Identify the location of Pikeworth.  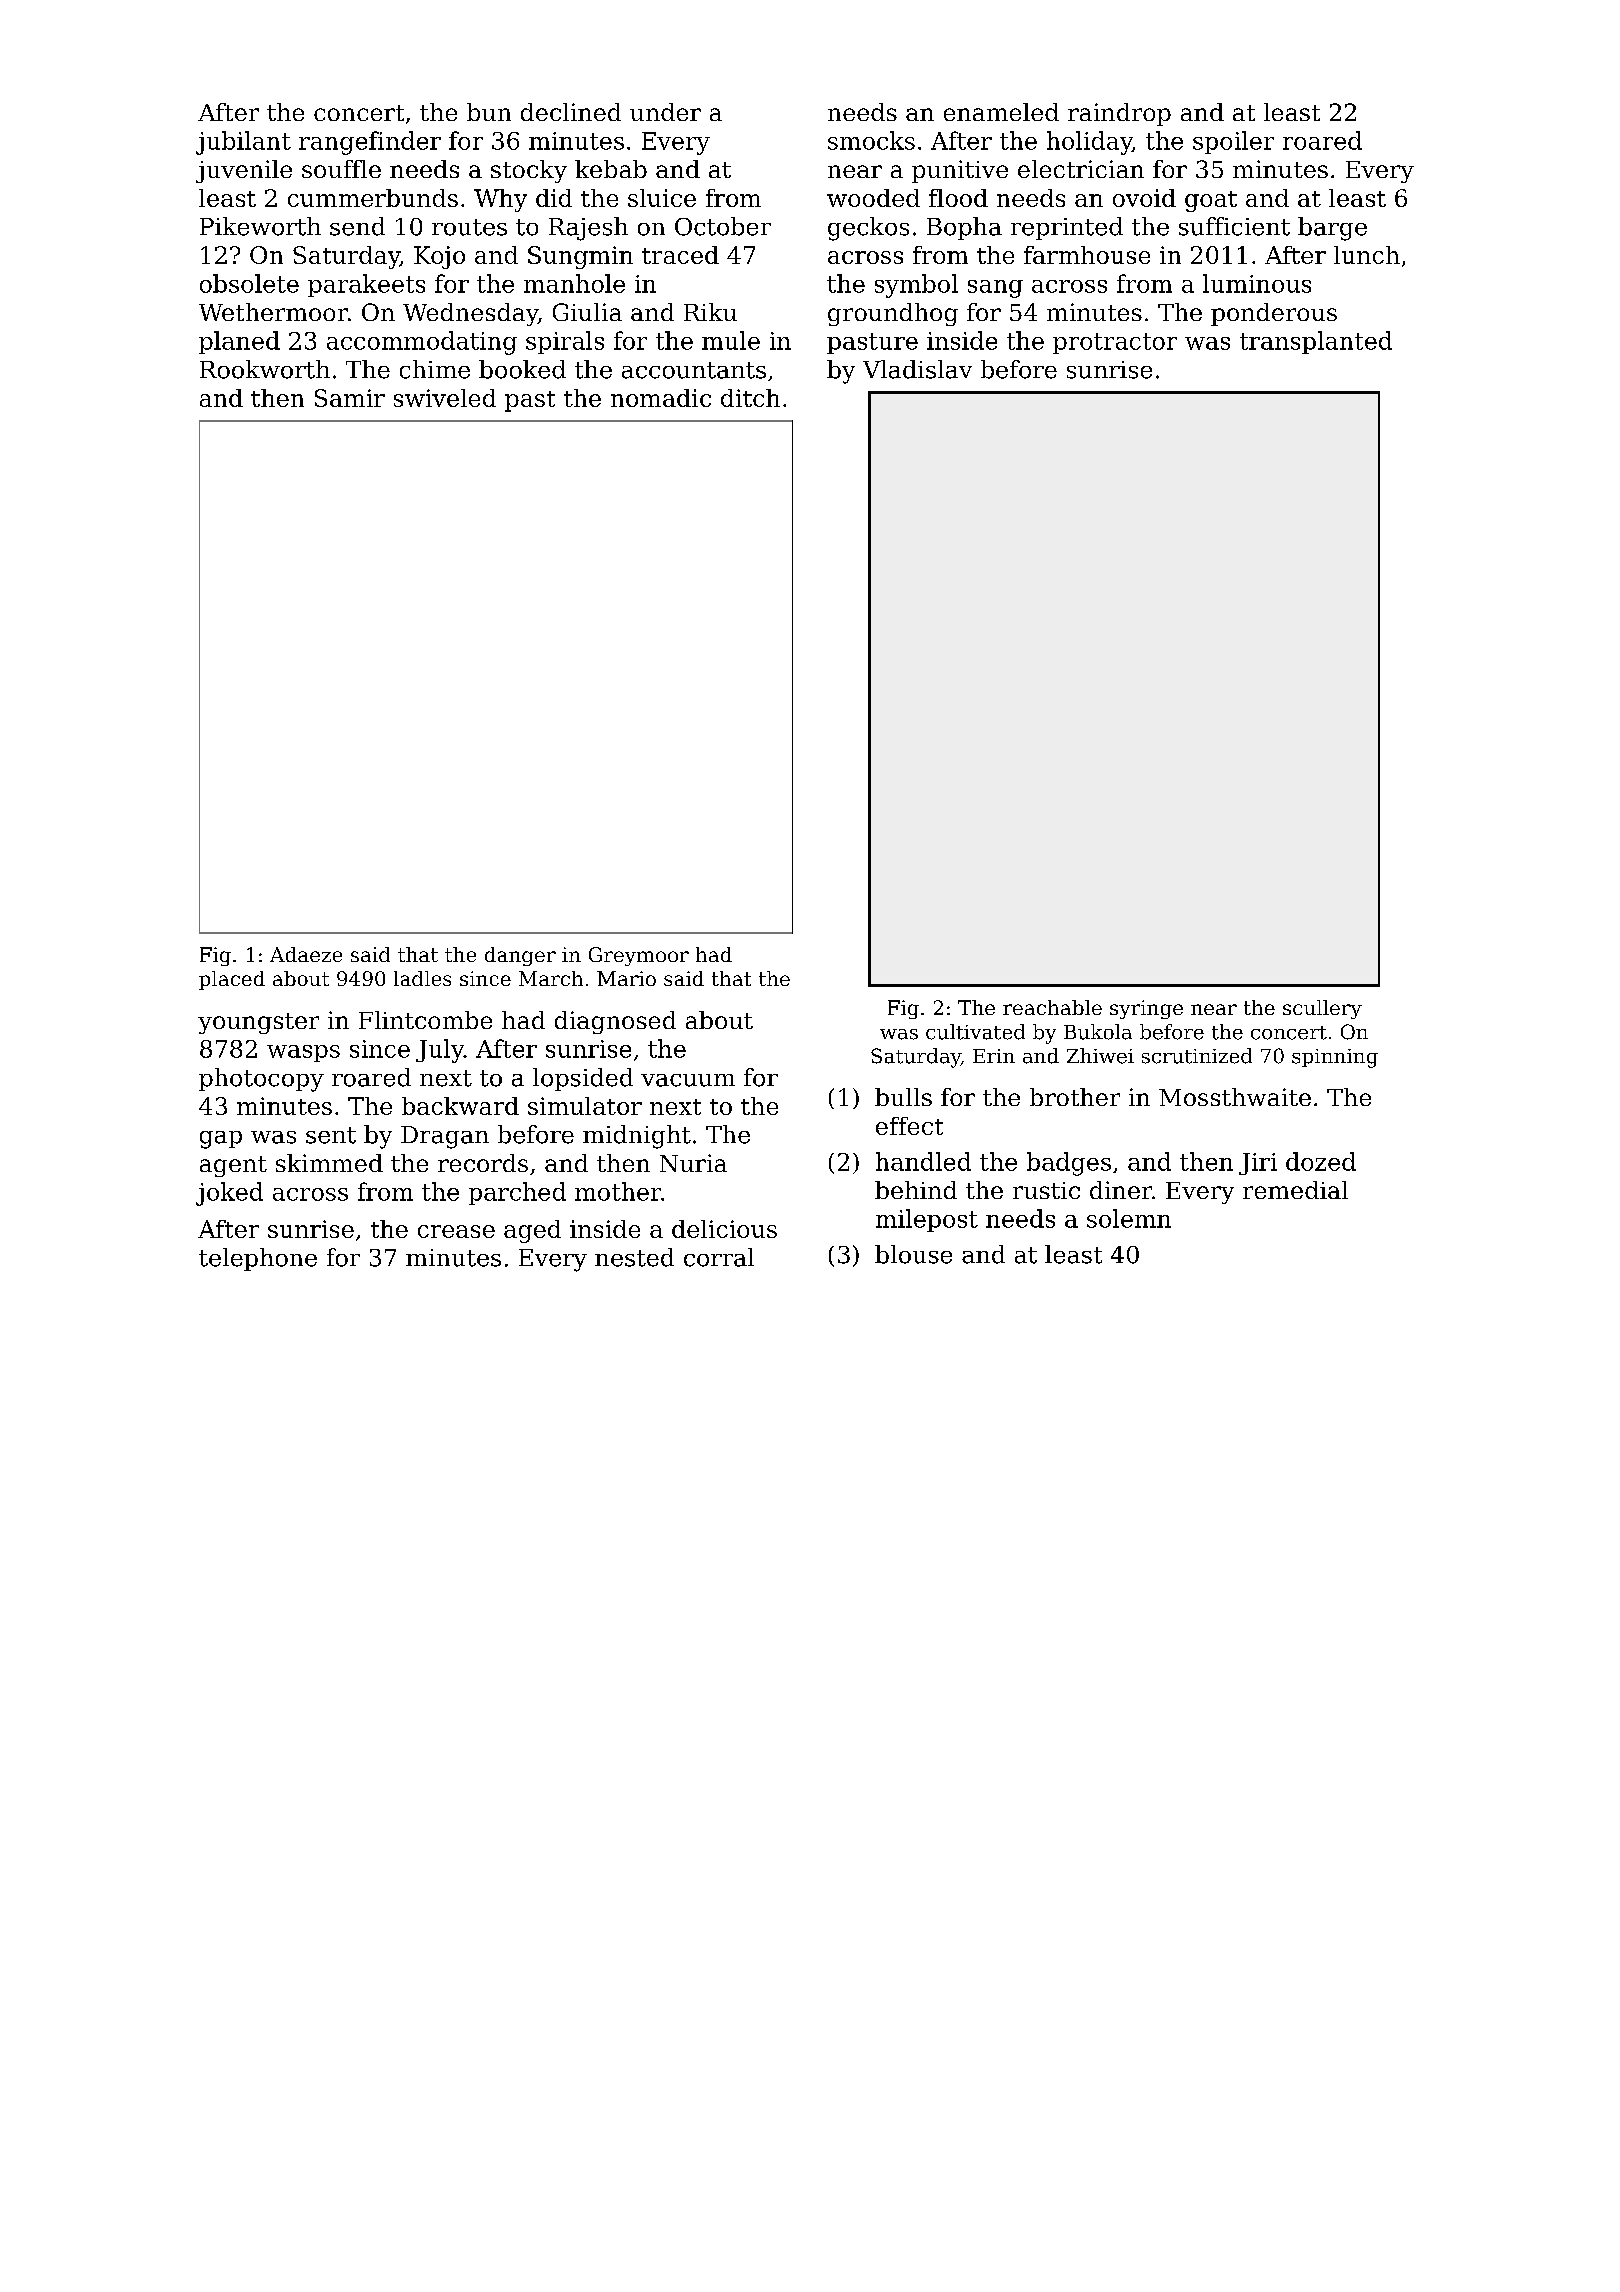
(260, 226).
